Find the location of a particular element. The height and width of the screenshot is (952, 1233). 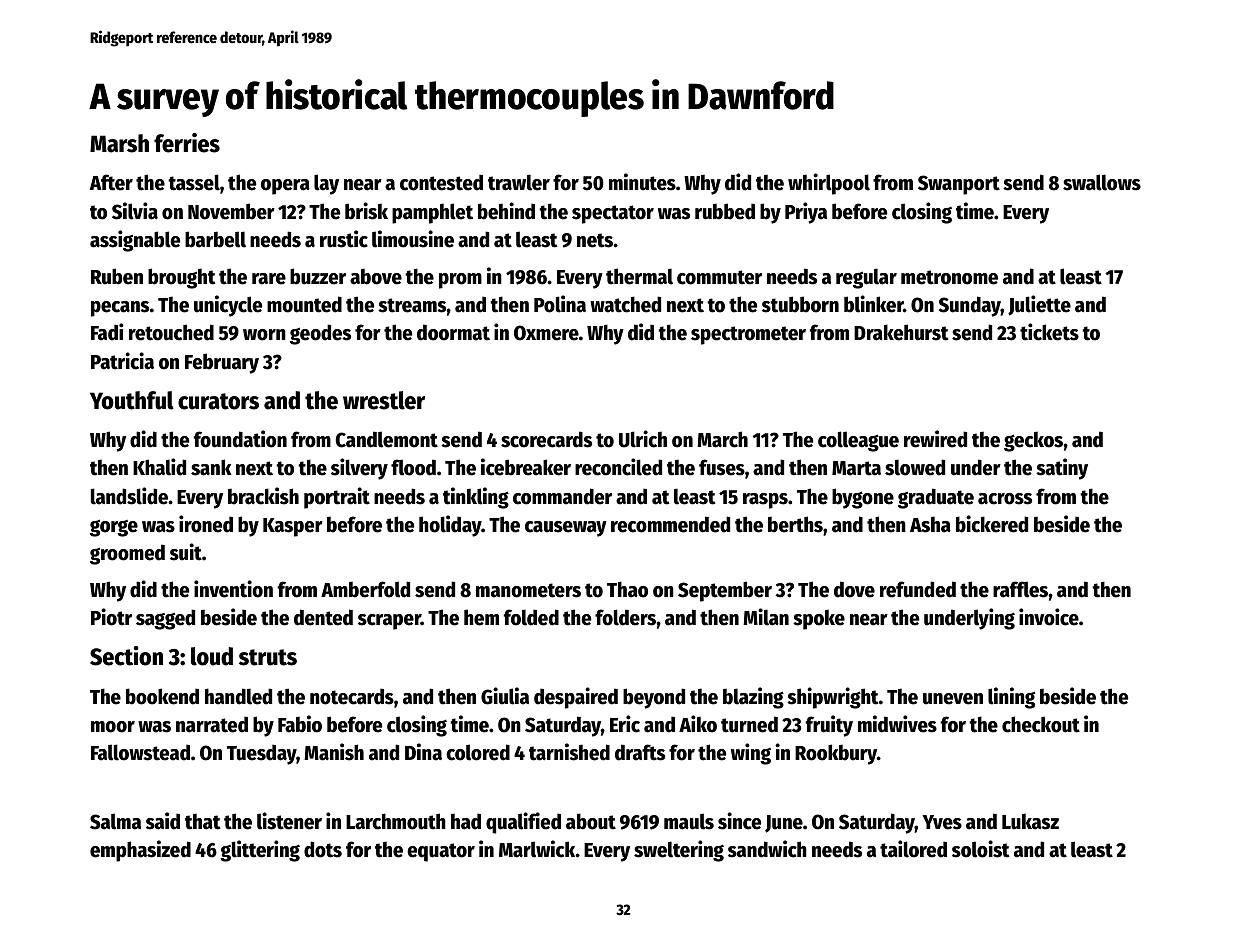

soloist is located at coordinates (981, 849).
